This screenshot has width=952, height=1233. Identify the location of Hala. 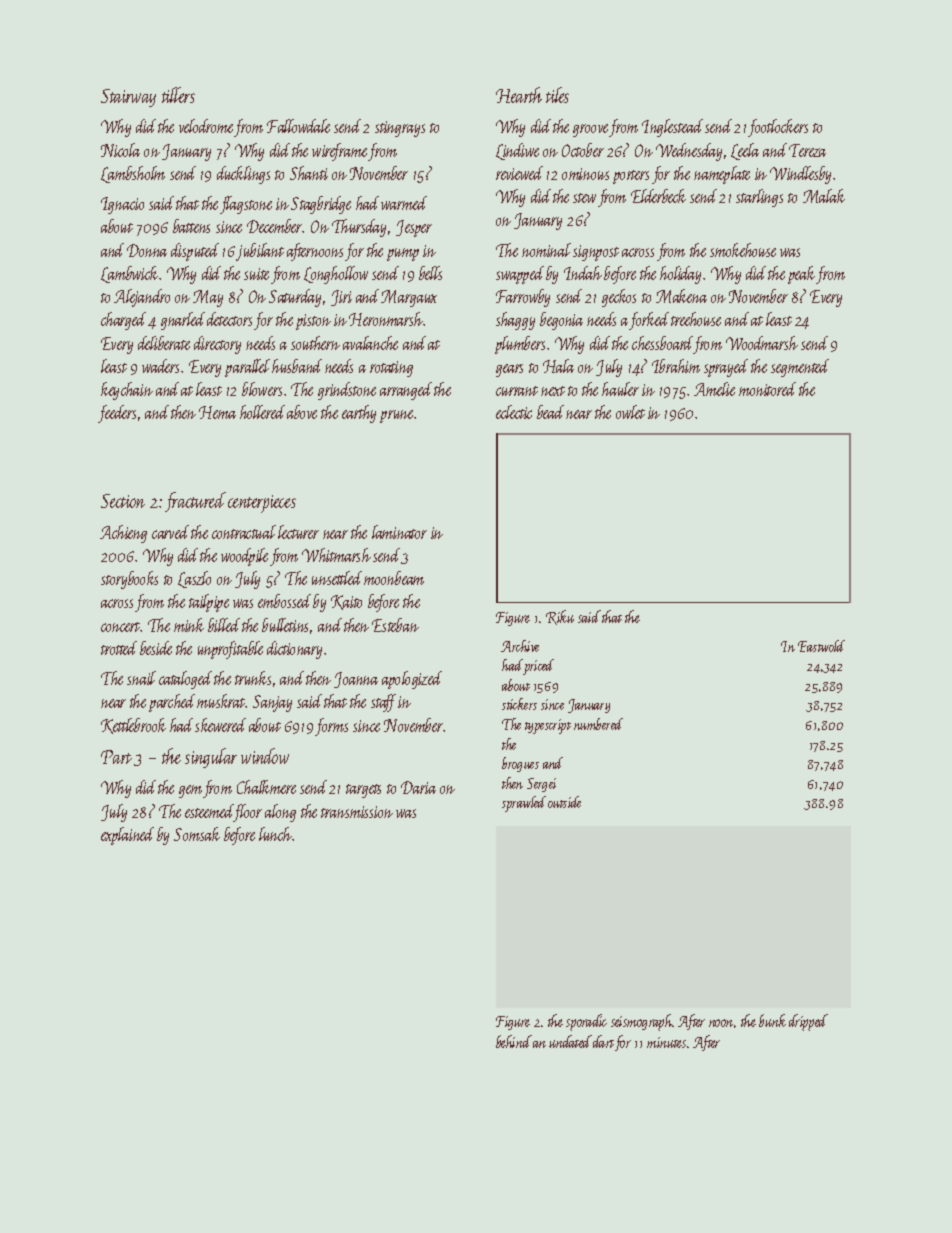
(558, 366).
